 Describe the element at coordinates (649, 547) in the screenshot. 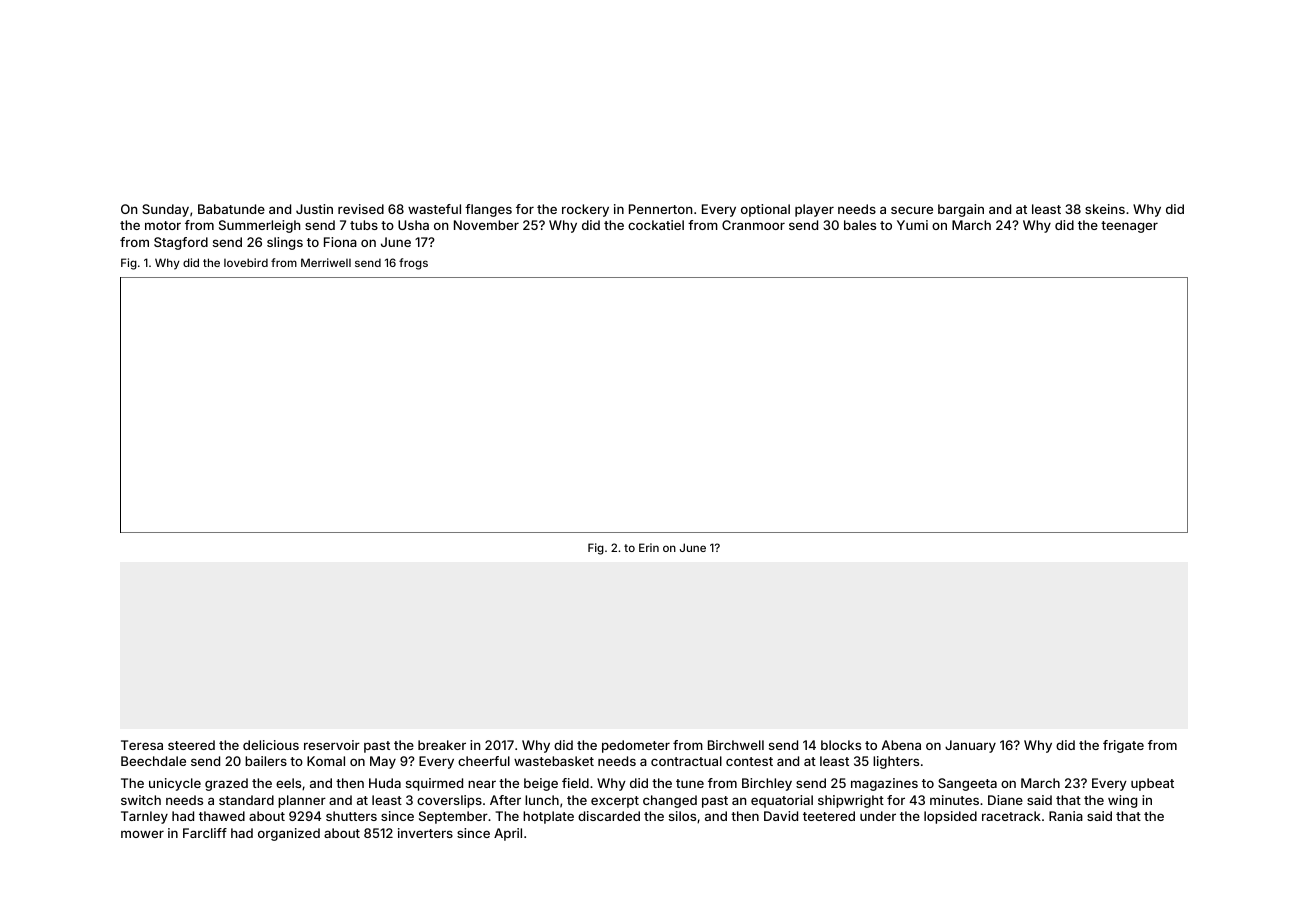

I see `Erin` at that location.
